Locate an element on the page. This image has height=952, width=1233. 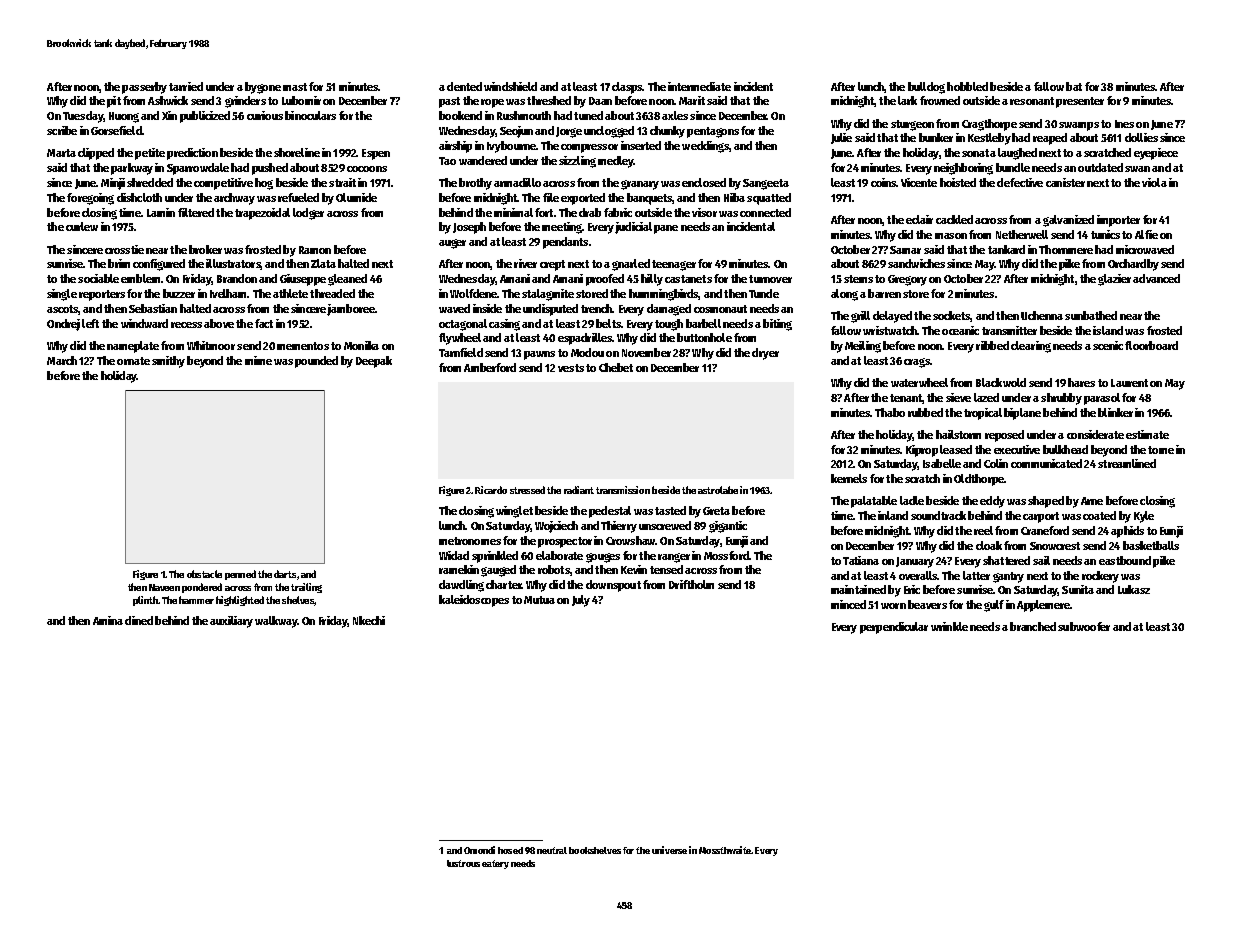
grinders is located at coordinates (245, 102).
